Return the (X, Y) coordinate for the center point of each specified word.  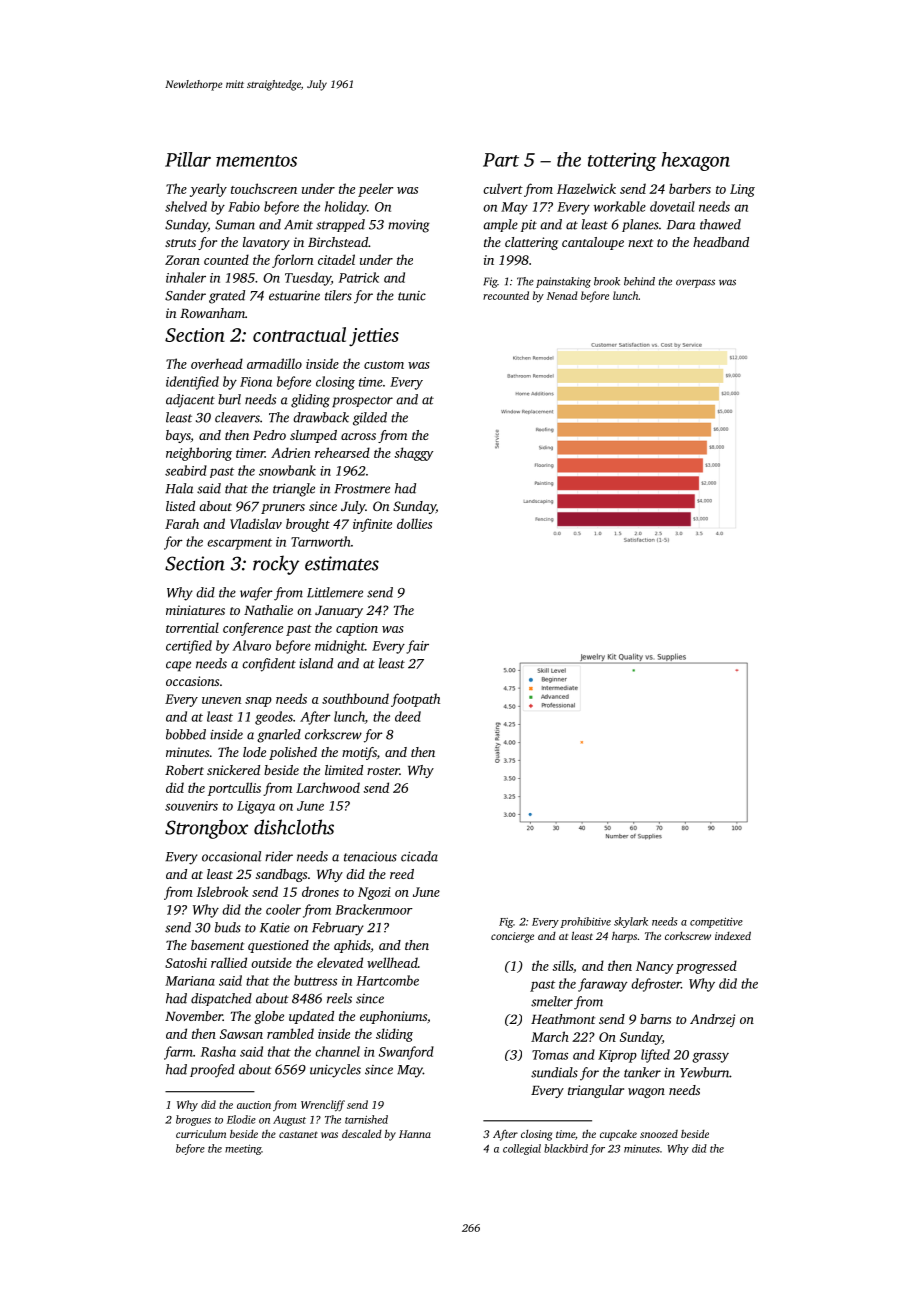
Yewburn (704, 1072)
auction (254, 1105)
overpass (695, 283)
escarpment (239, 544)
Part (501, 160)
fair (417, 647)
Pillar (188, 159)
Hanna (415, 1134)
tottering (622, 162)
